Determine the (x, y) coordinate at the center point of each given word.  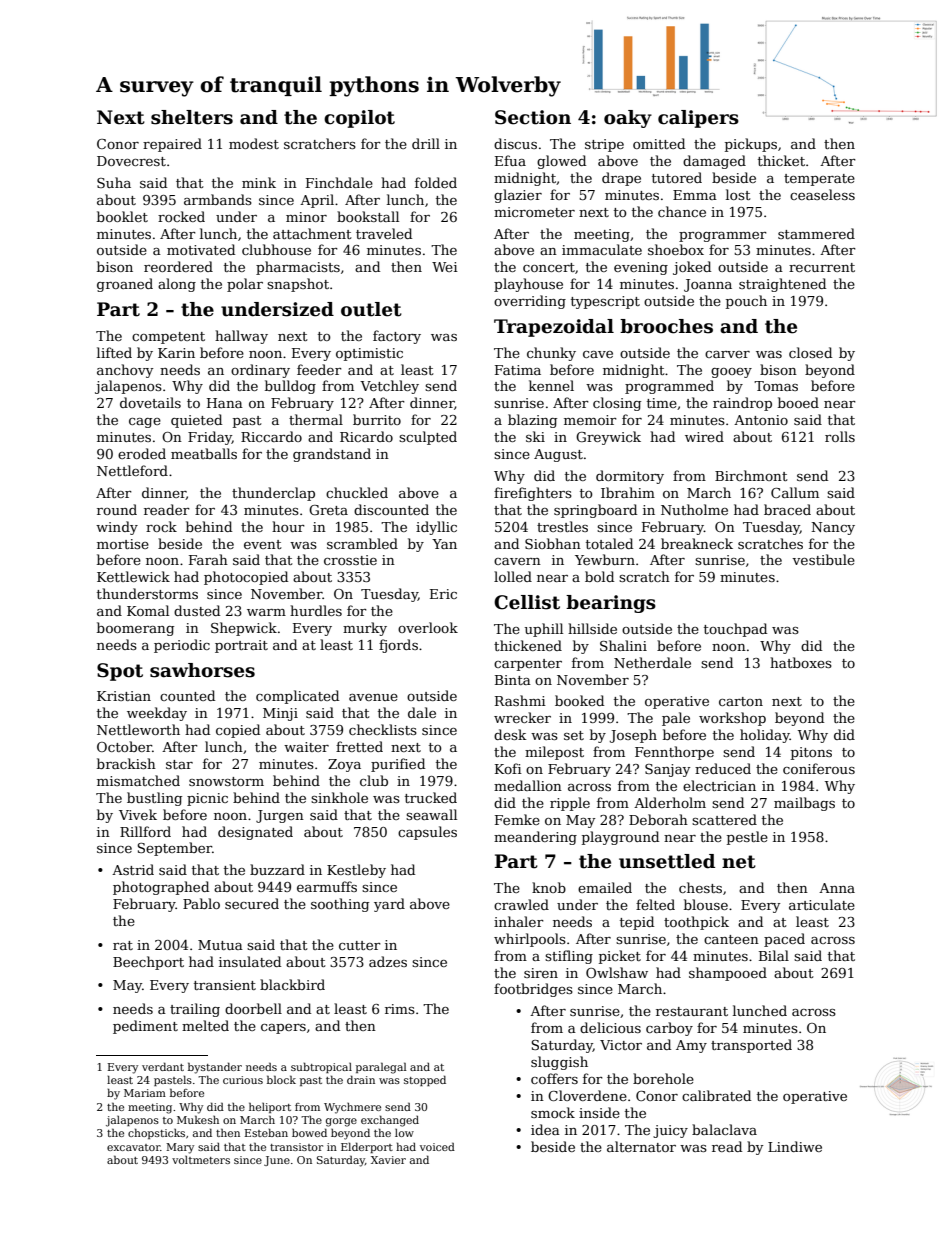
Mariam (145, 1093)
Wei (445, 267)
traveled (384, 233)
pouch (746, 302)
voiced (437, 1146)
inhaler (519, 921)
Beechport (148, 963)
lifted (114, 352)
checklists (383, 729)
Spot (120, 672)
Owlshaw (617, 972)
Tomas (776, 386)
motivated (201, 249)
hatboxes (801, 662)
